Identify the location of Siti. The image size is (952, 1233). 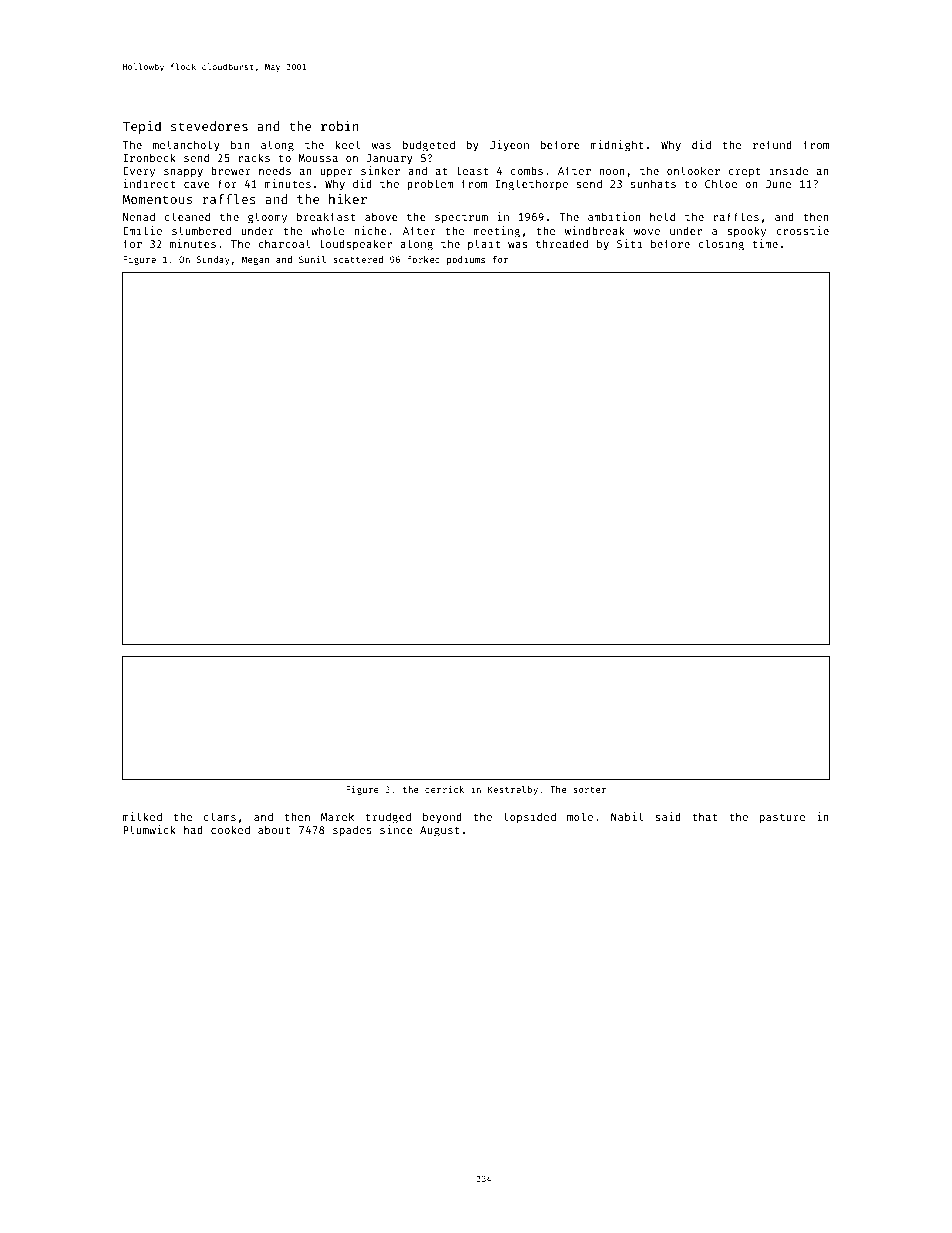
(629, 243).
